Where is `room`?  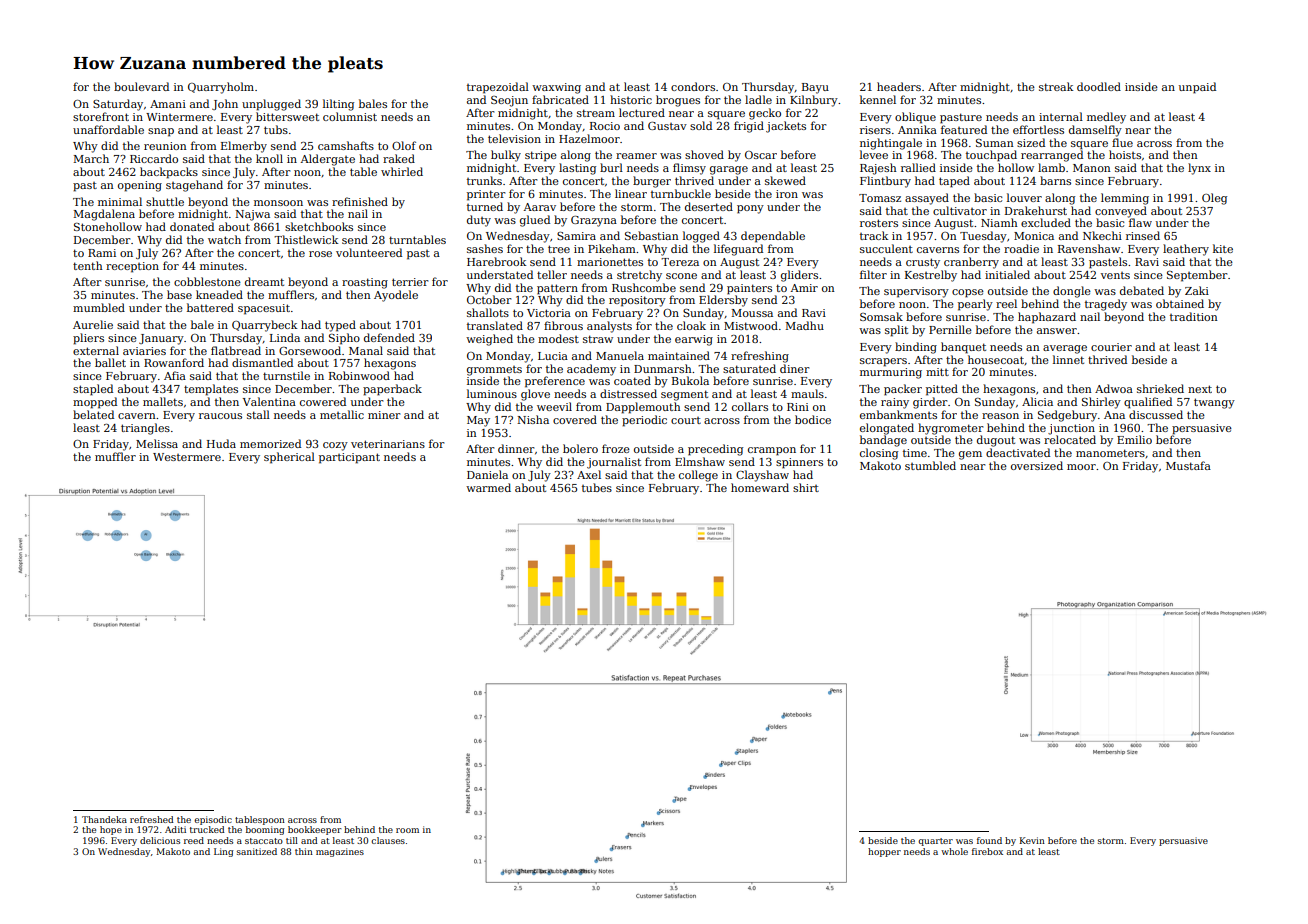 room is located at coordinates (407, 830).
